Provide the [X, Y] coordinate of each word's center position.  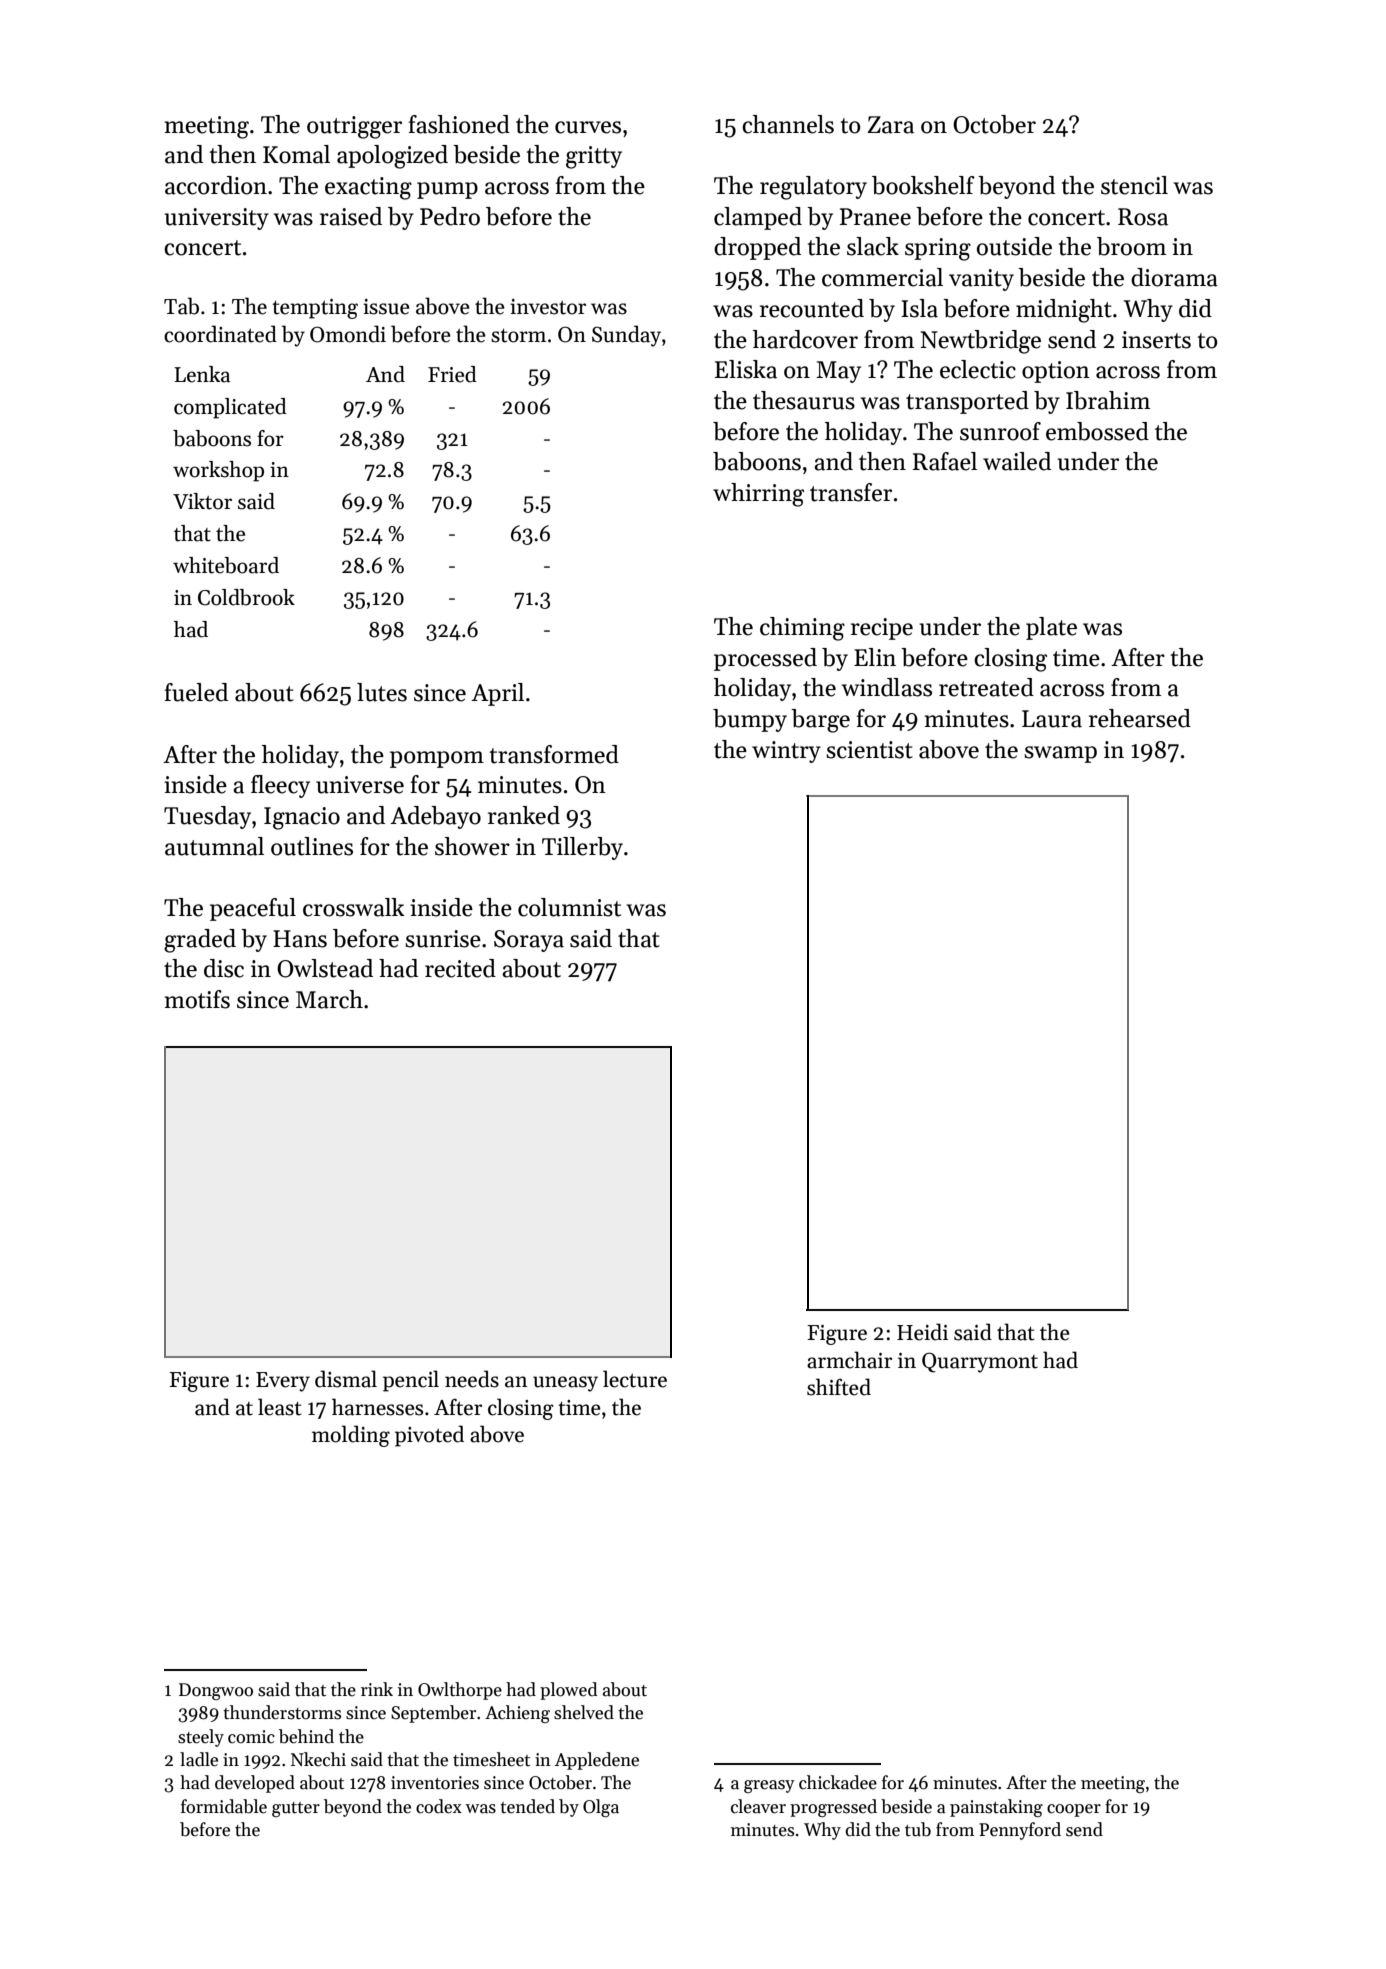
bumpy [750, 720]
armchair [849, 1360]
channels [788, 124]
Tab [181, 306]
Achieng [517, 1714]
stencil [1134, 185]
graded [200, 941]
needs [472, 1379]
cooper [1074, 1810]
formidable [224, 1806]
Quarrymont [980, 1362]
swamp [1060, 754]
